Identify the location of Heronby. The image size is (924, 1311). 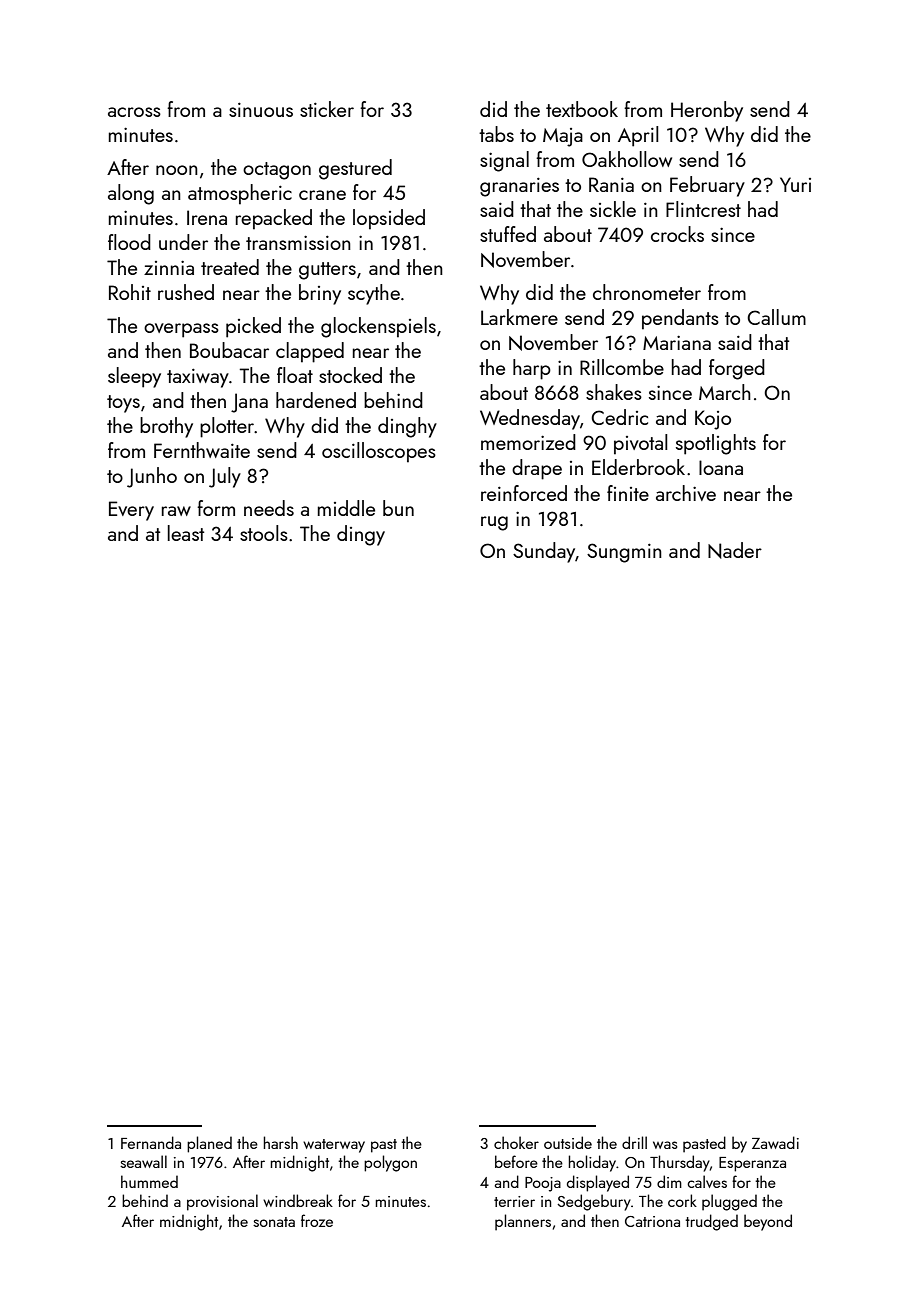
(707, 111).
